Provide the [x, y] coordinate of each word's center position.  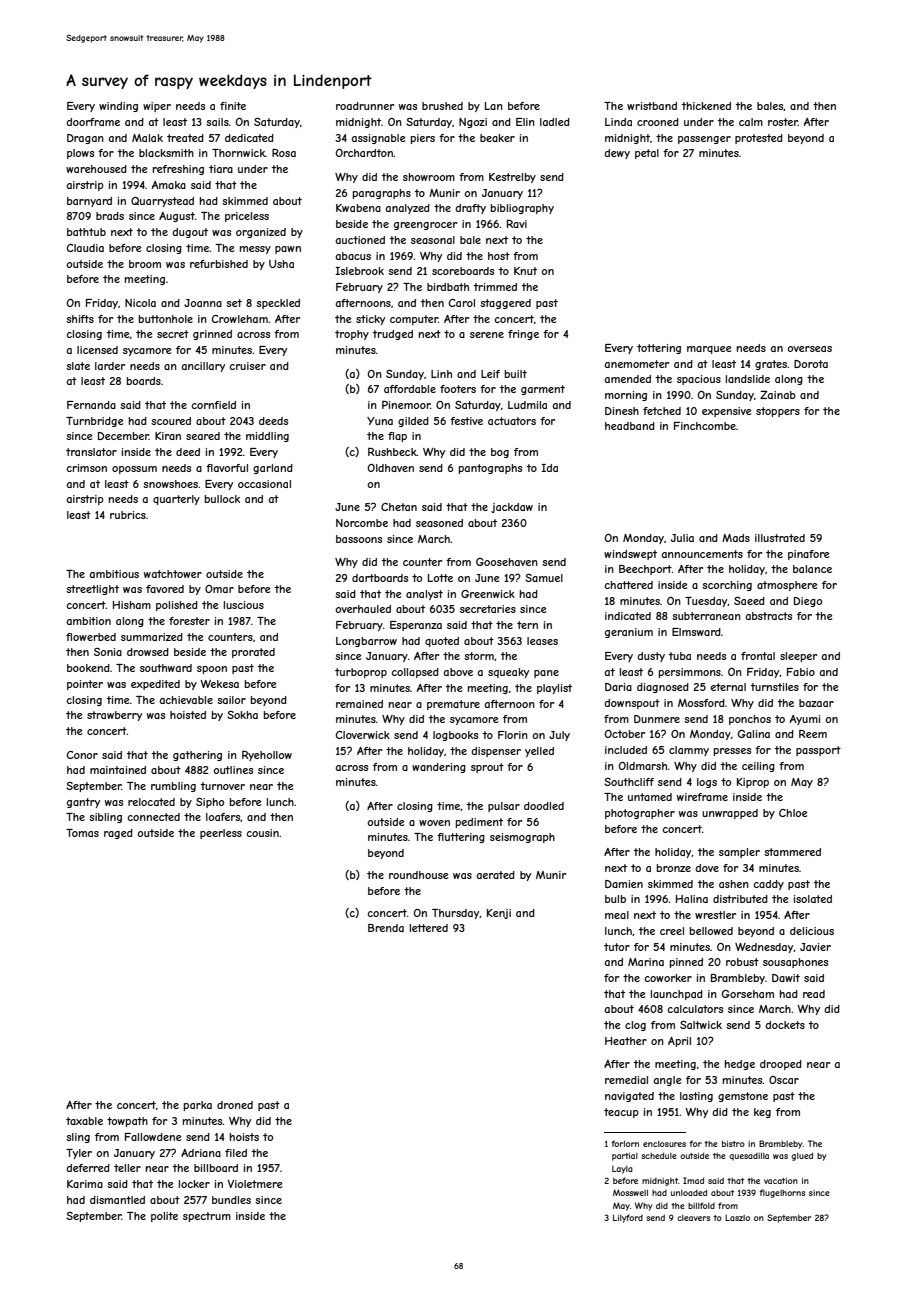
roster [783, 122]
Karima [85, 1184]
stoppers [778, 412]
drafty [470, 209]
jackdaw [512, 508]
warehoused [96, 169]
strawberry [114, 716]
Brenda [386, 928]
